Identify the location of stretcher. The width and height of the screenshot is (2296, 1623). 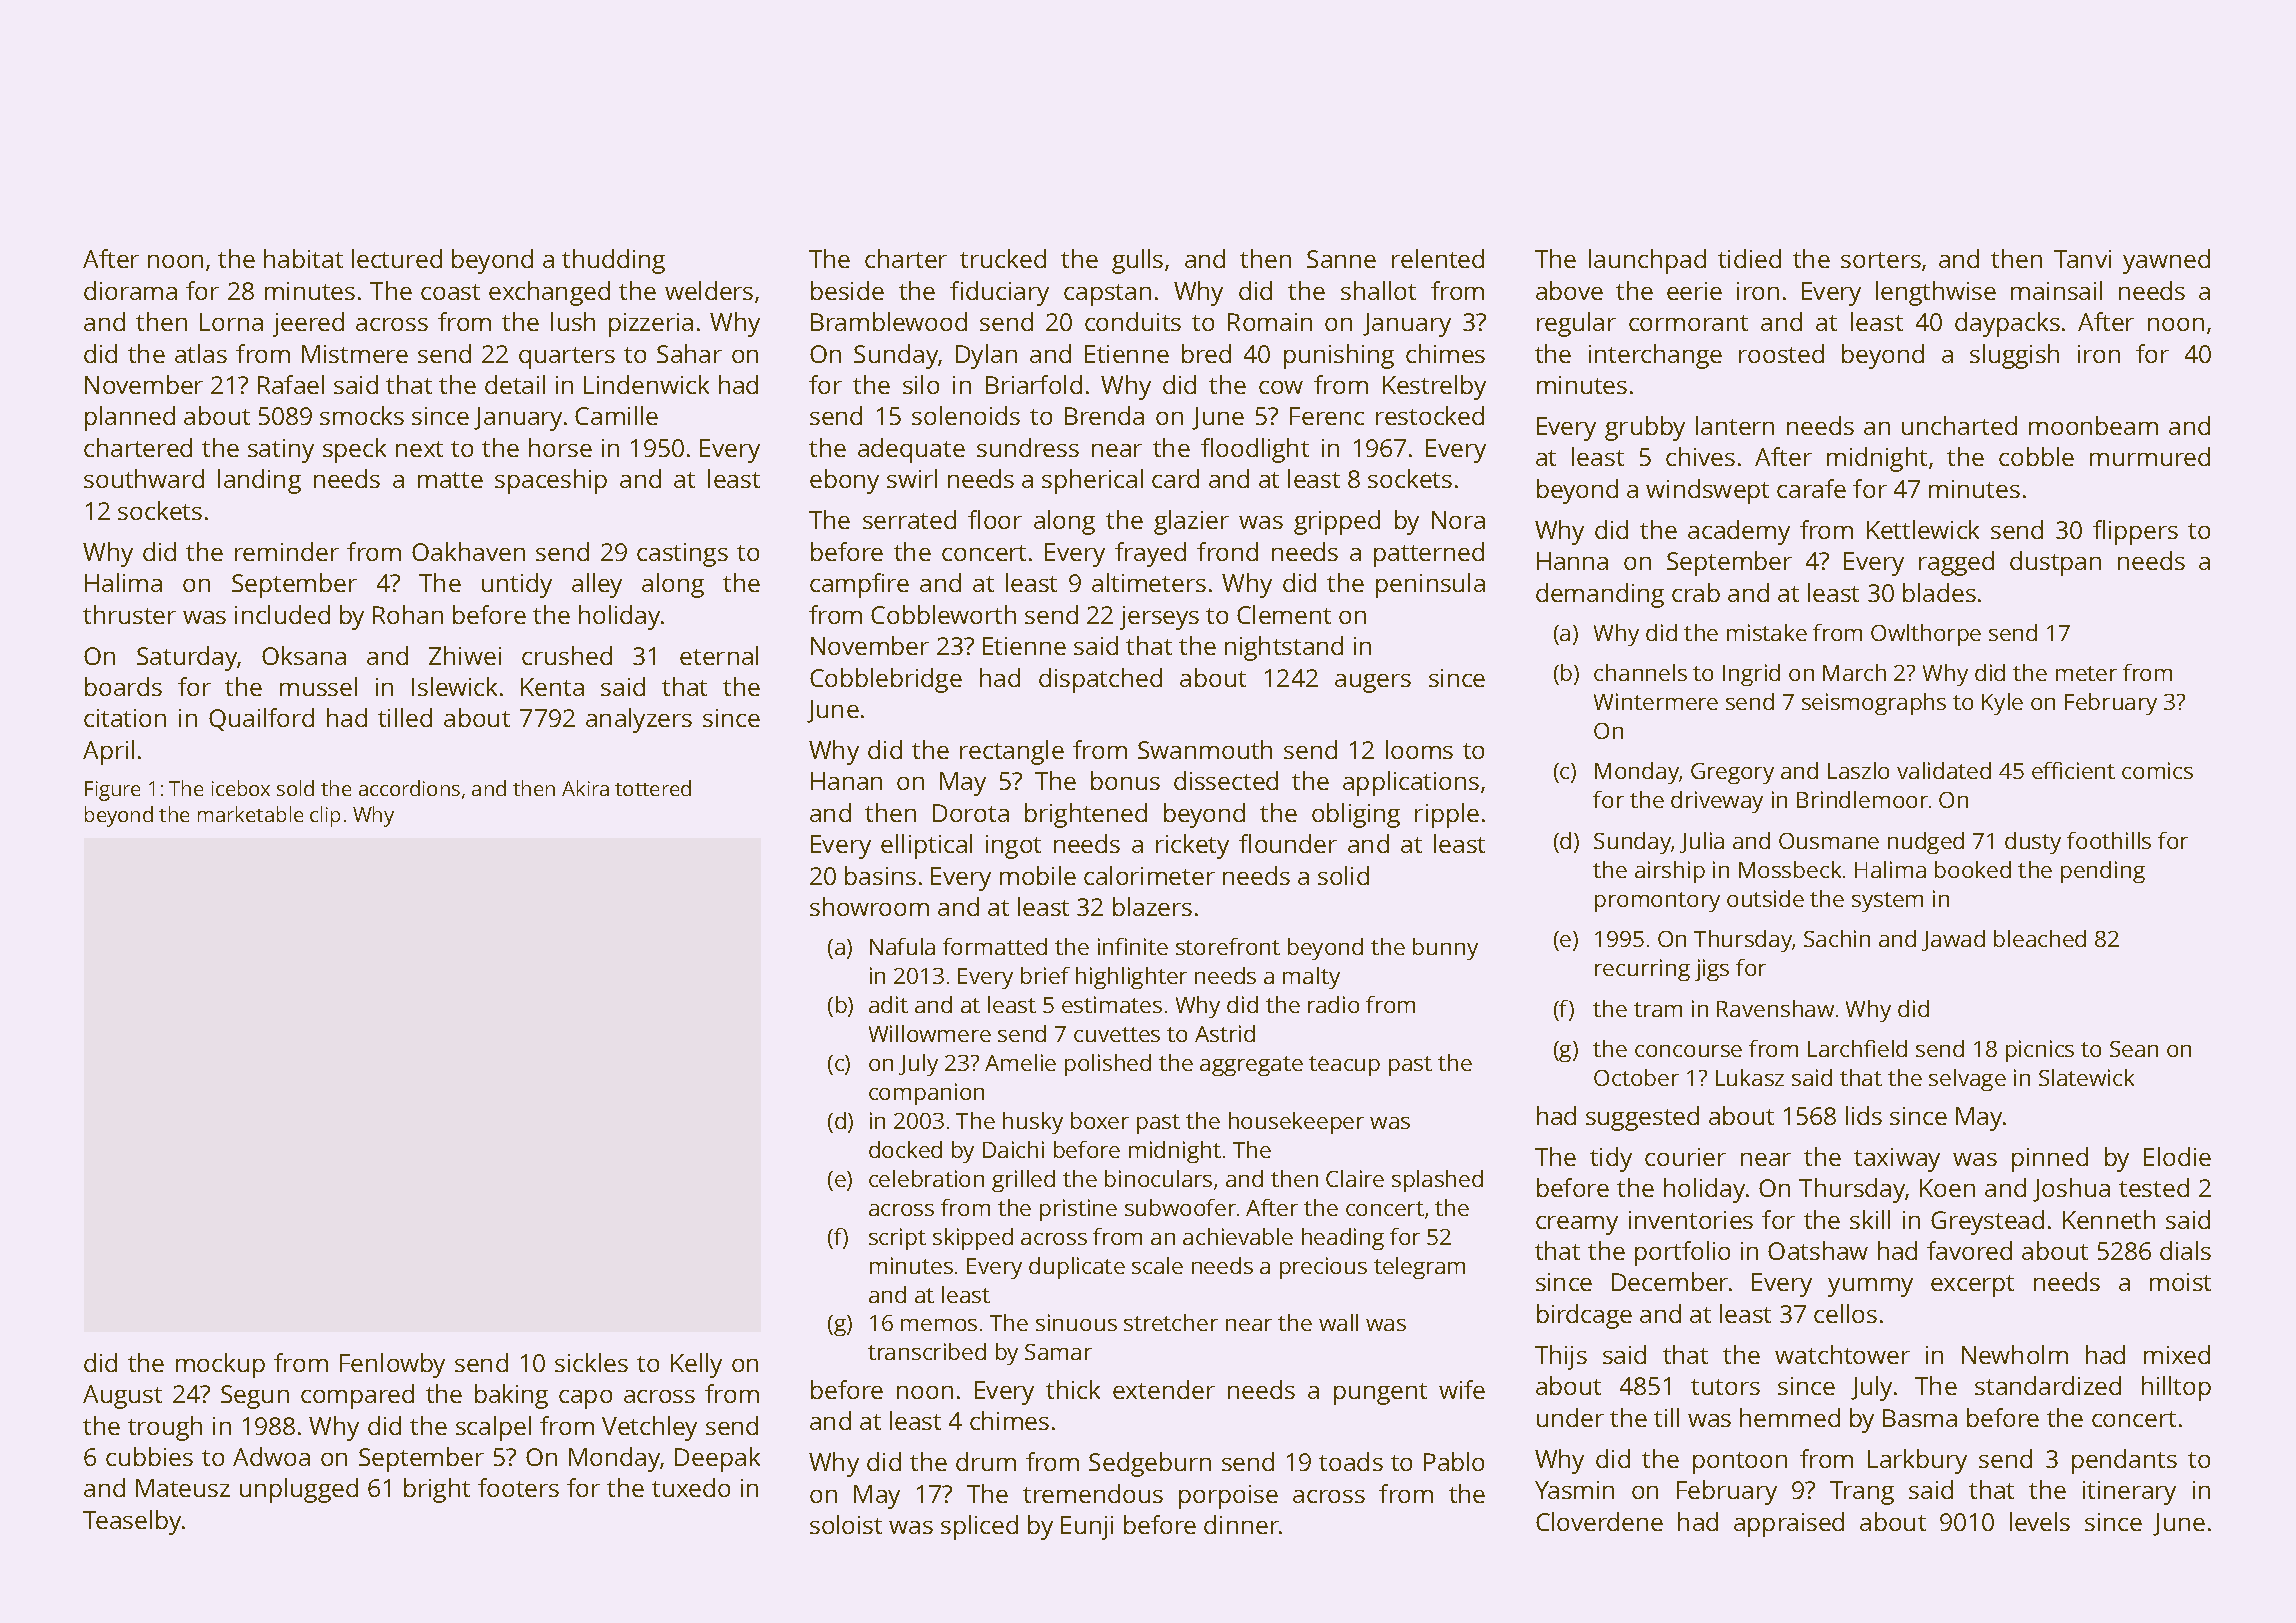
(1171, 1322).
